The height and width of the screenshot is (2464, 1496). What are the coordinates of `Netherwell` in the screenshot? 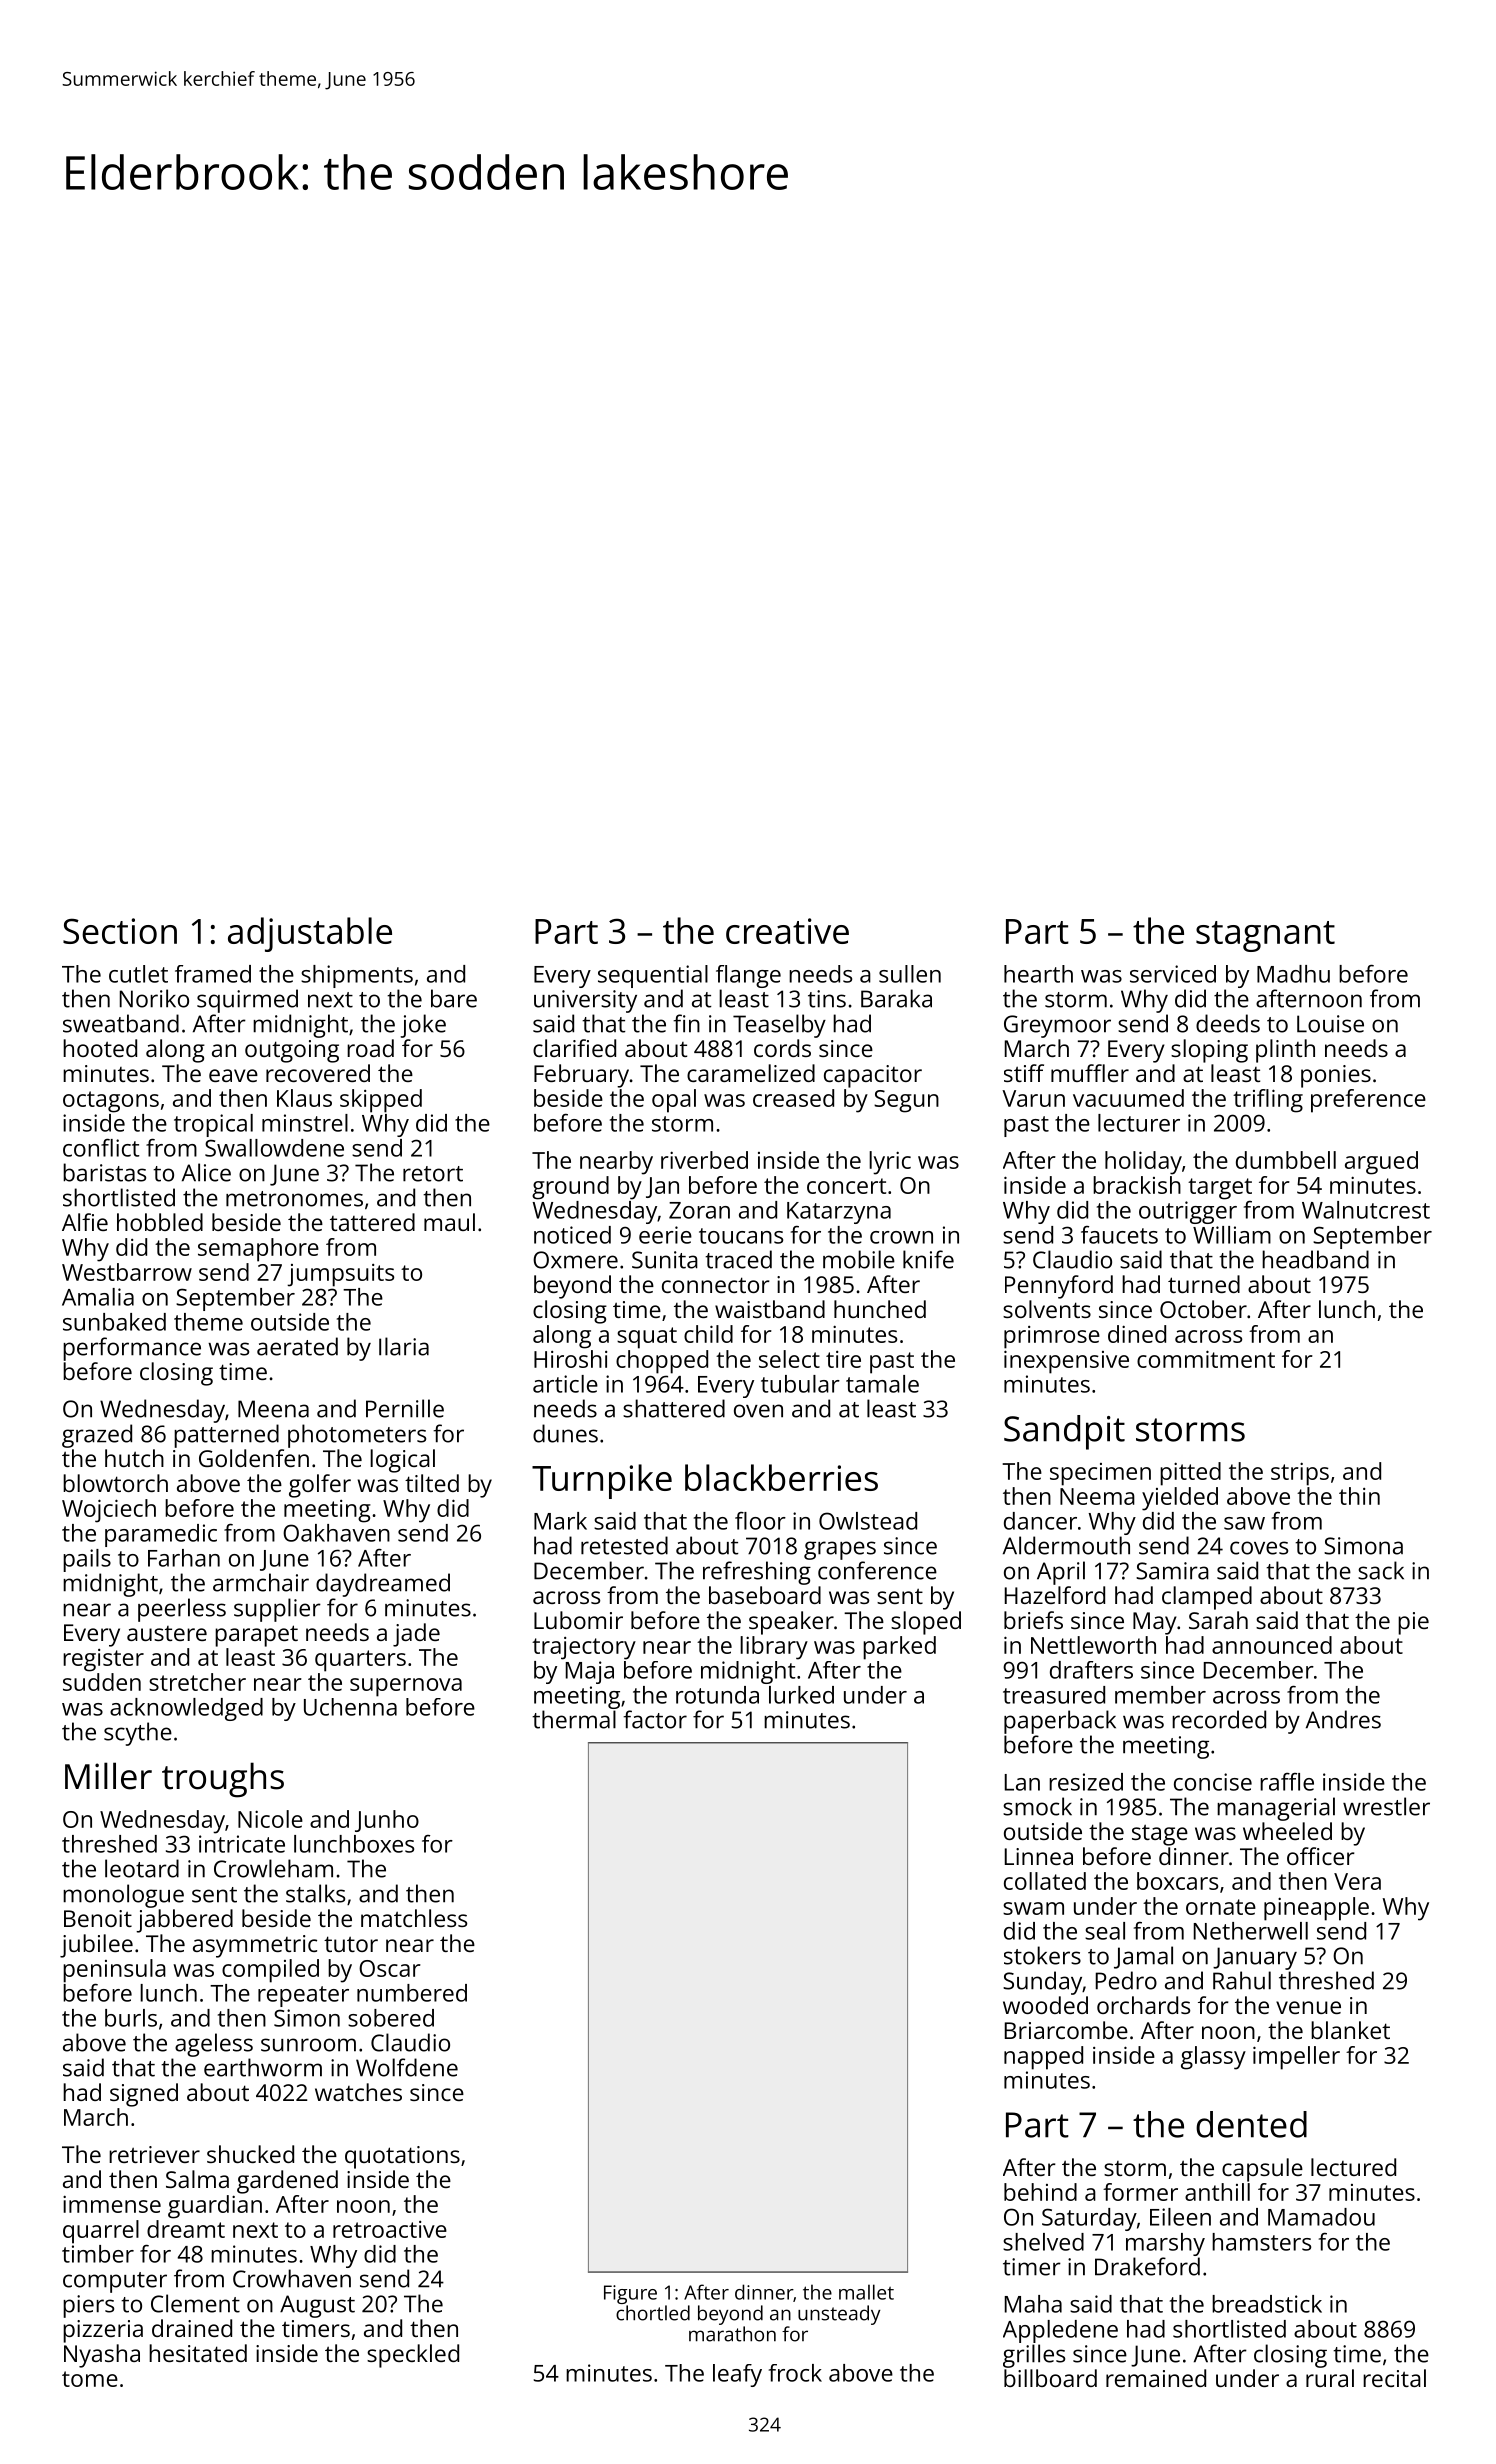 It's located at (1251, 1931).
